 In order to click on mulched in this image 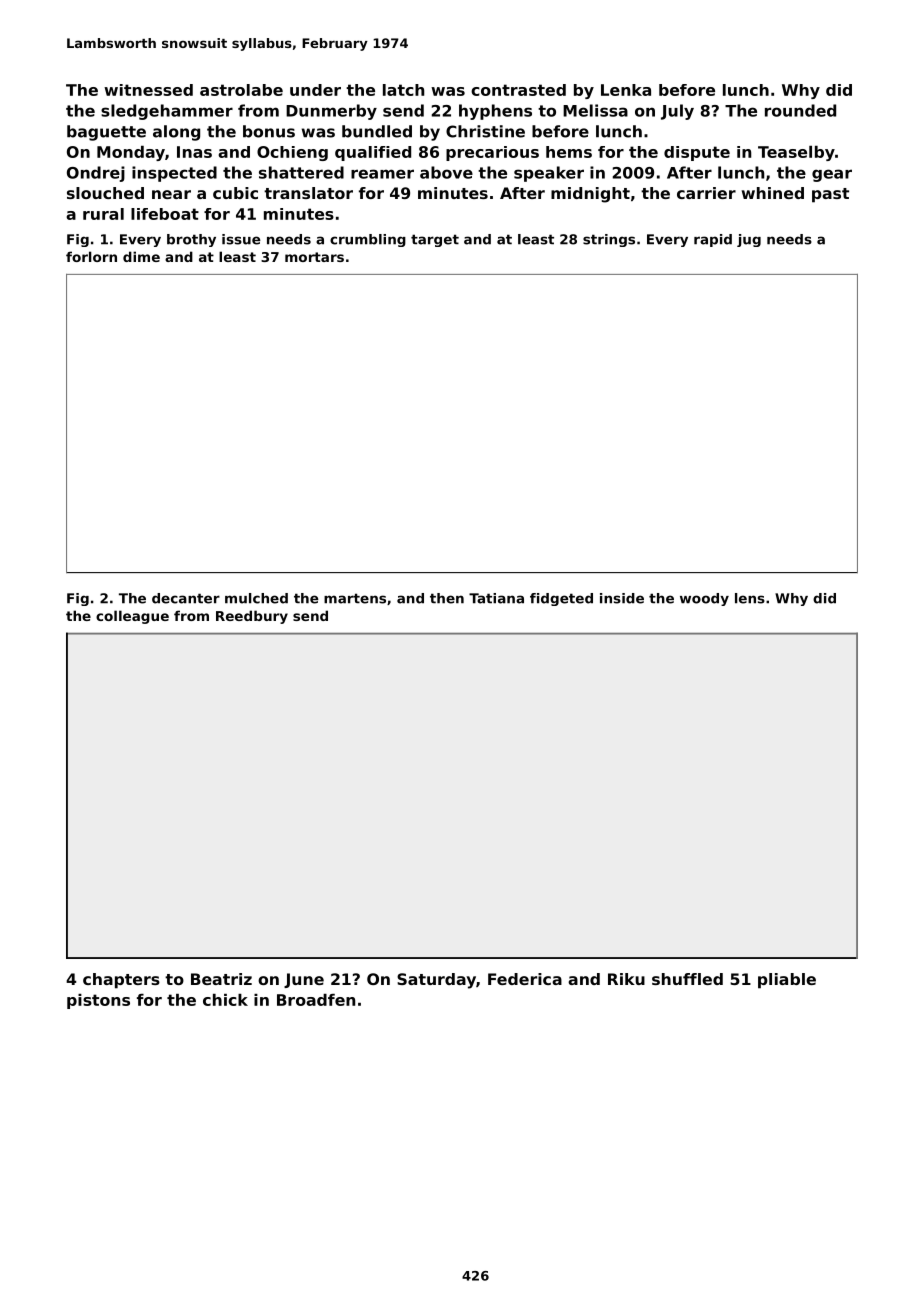, I will do `click(256, 598)`.
